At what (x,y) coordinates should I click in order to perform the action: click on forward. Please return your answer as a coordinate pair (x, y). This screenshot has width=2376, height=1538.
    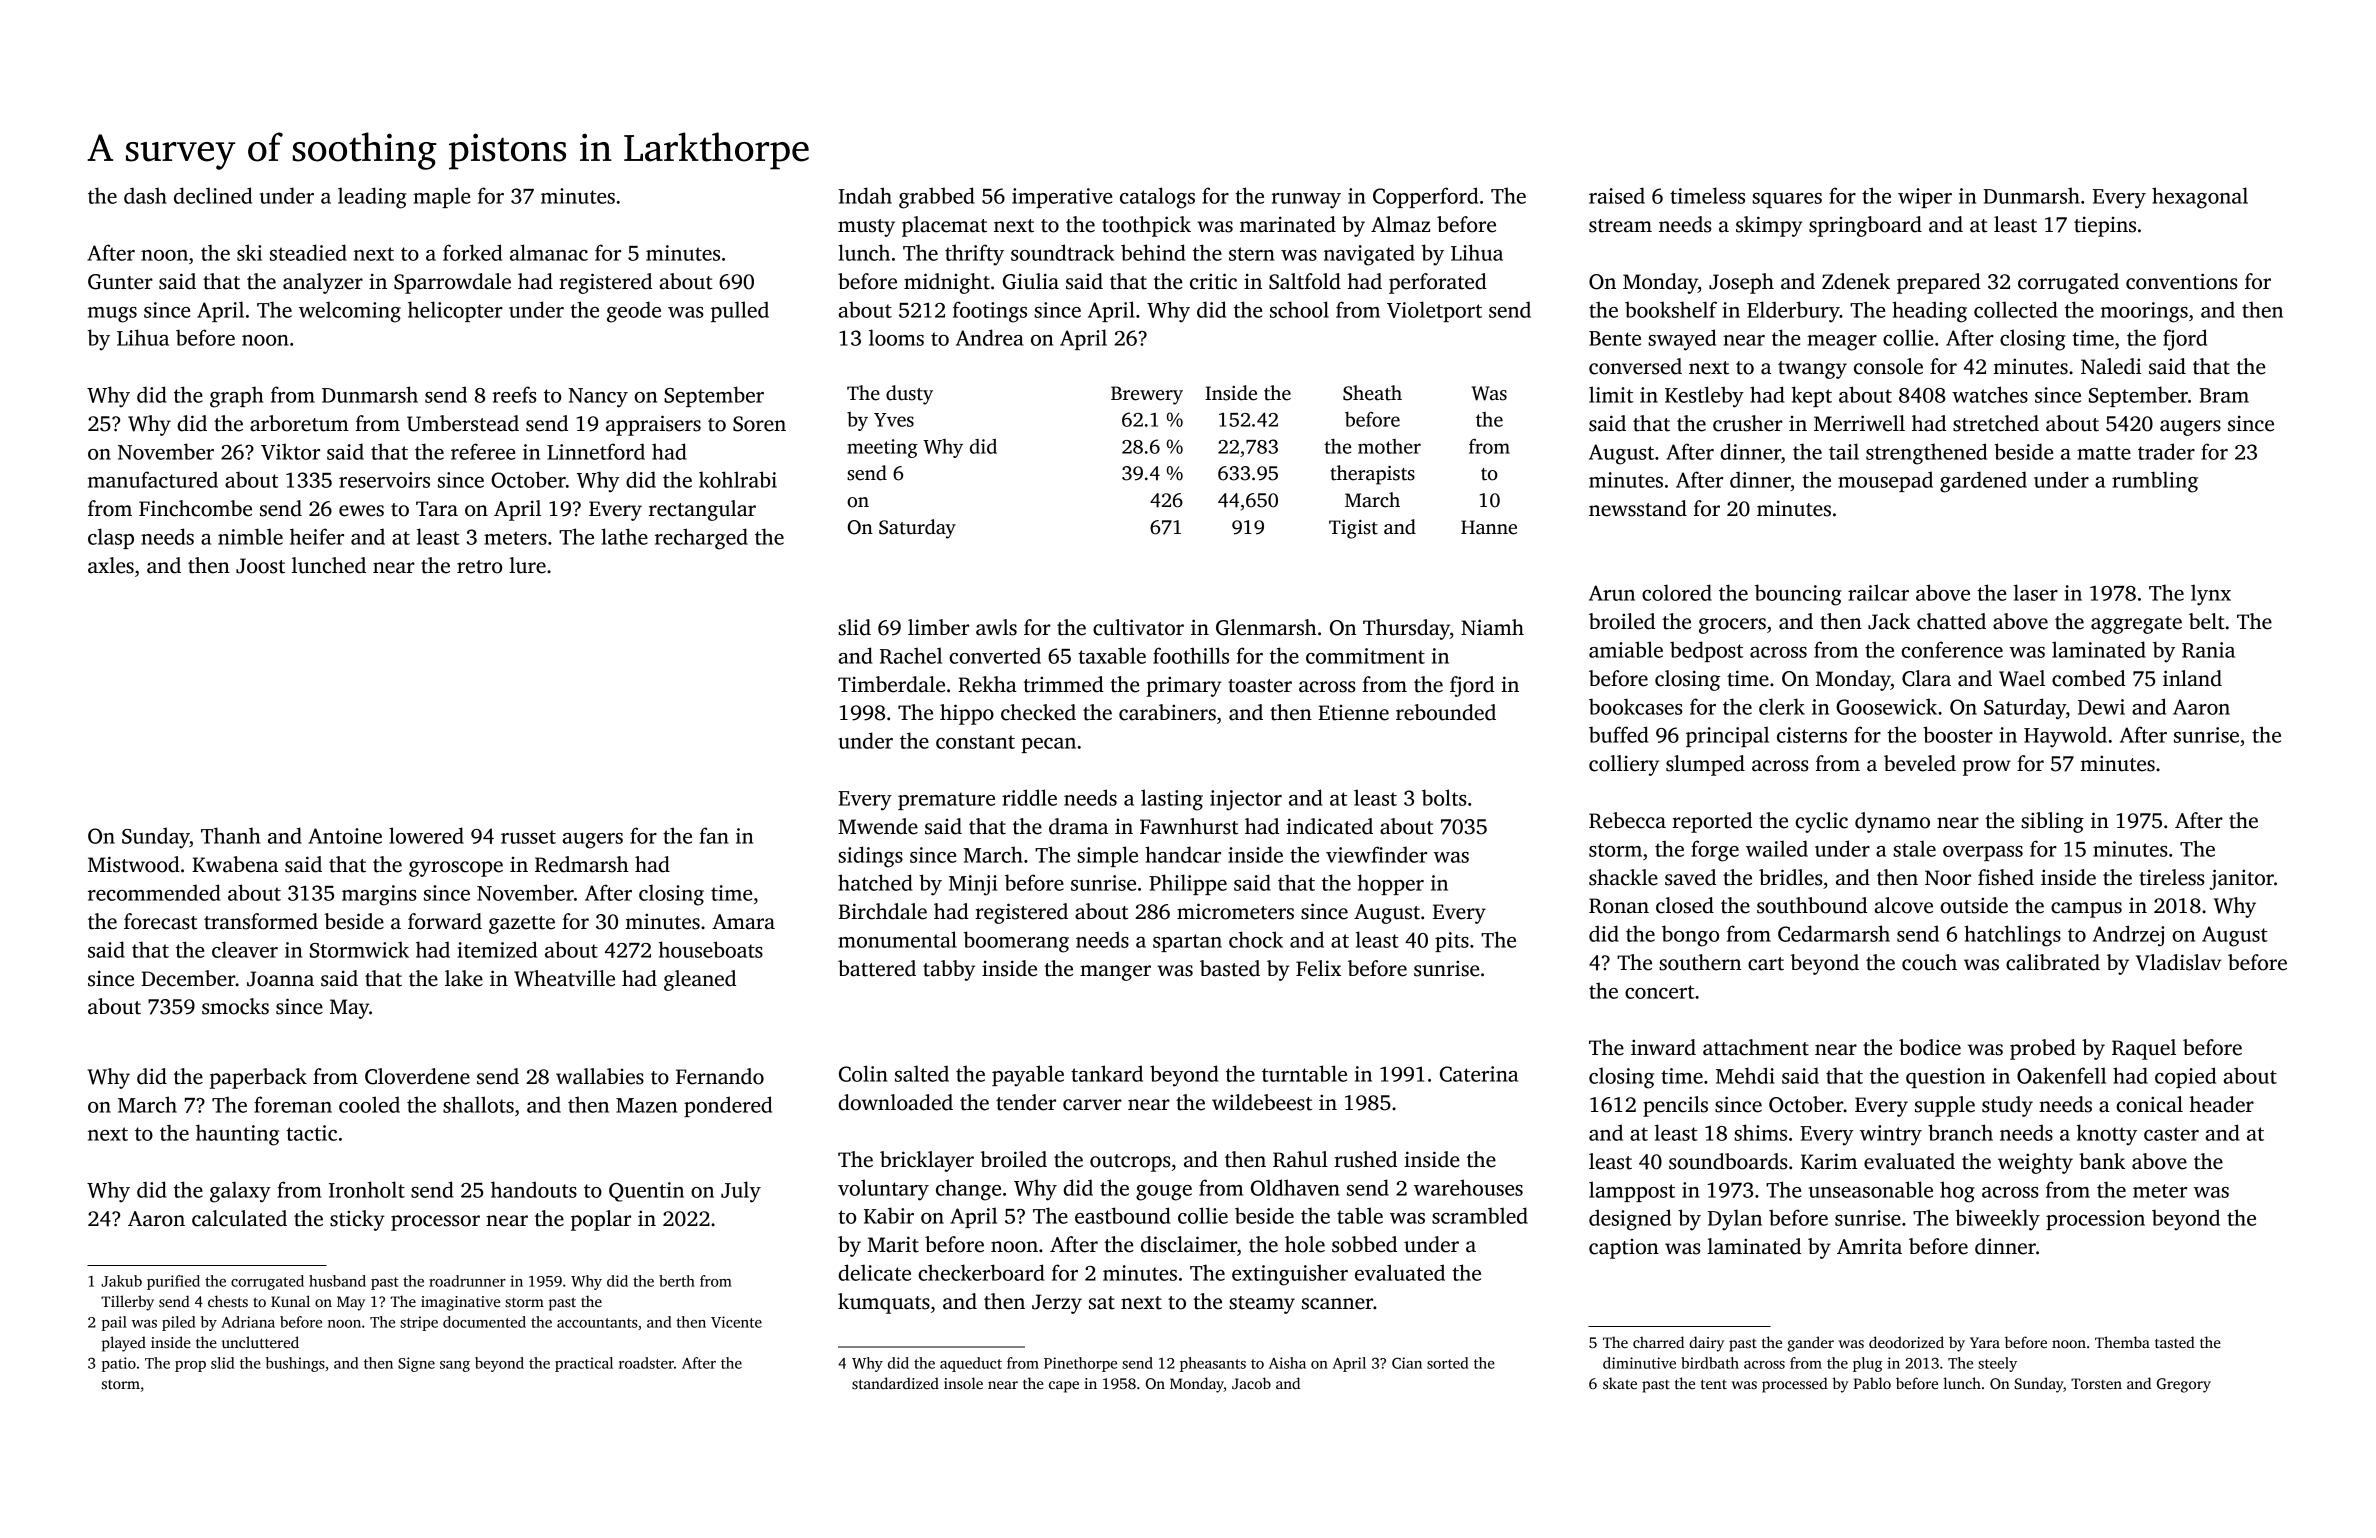
    Looking at the image, I should click on (445, 921).
